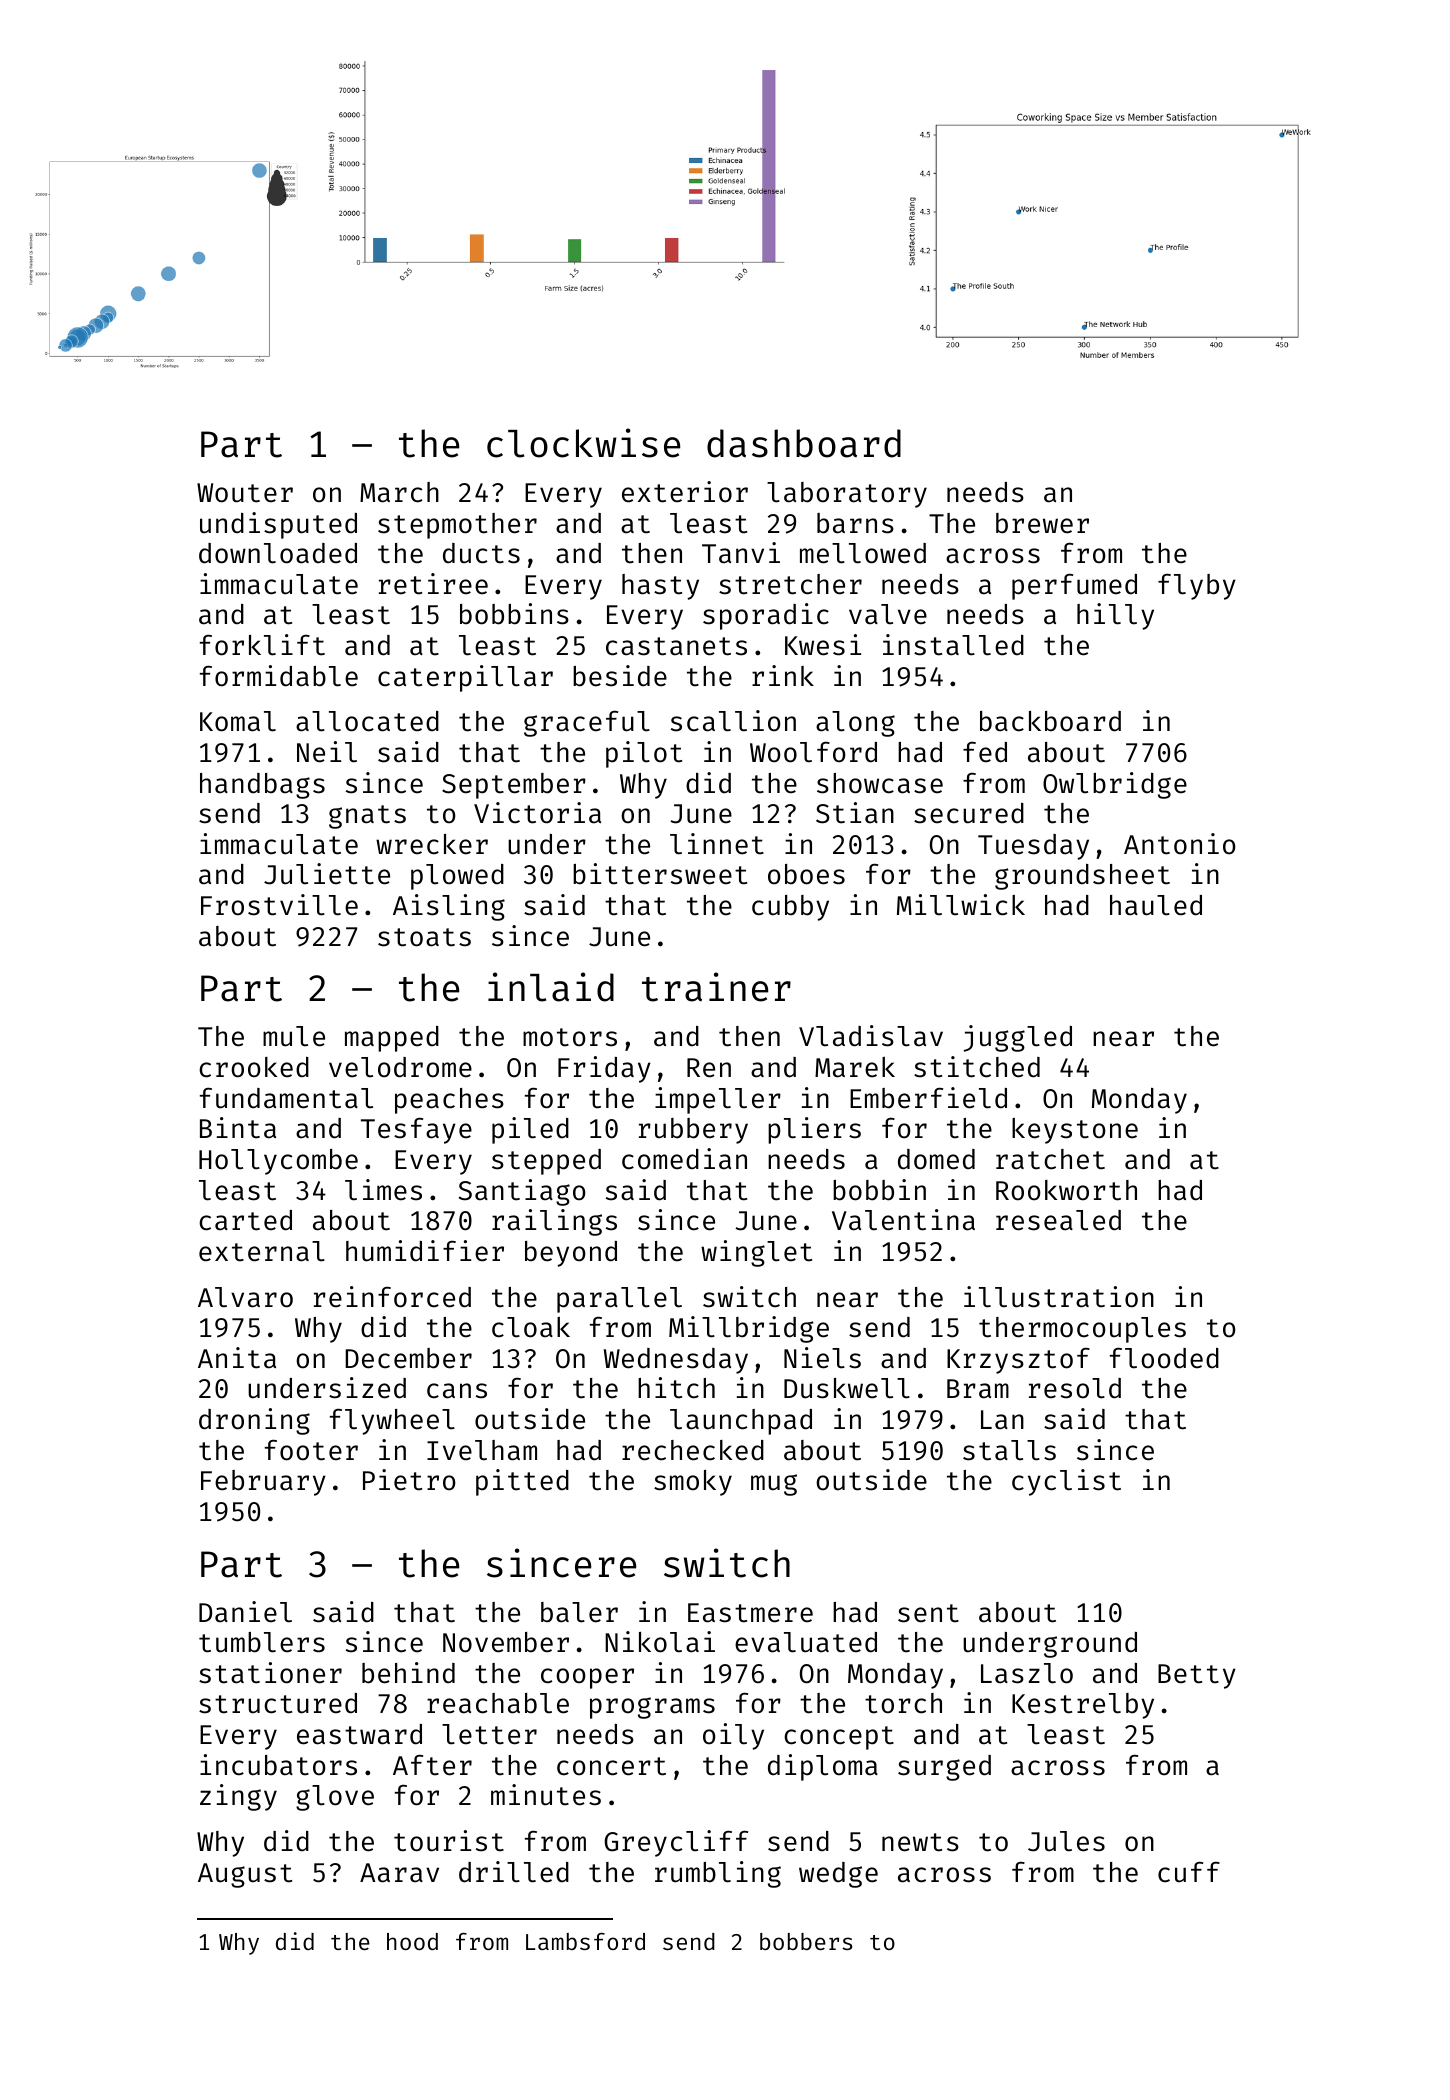  I want to click on concert, so click(611, 1766).
